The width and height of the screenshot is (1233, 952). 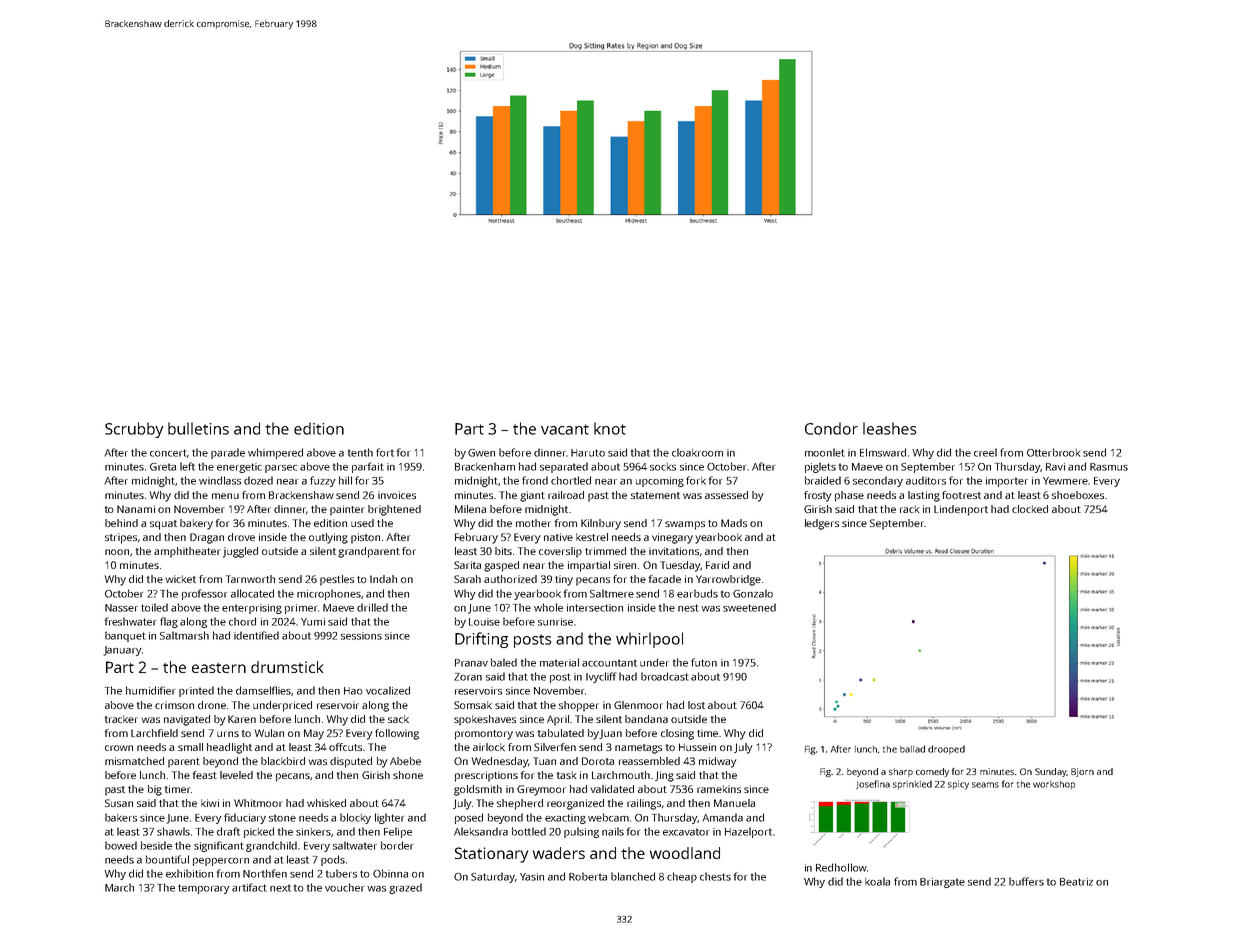 What do you see at coordinates (344, 887) in the screenshot?
I see `voucher` at bounding box center [344, 887].
